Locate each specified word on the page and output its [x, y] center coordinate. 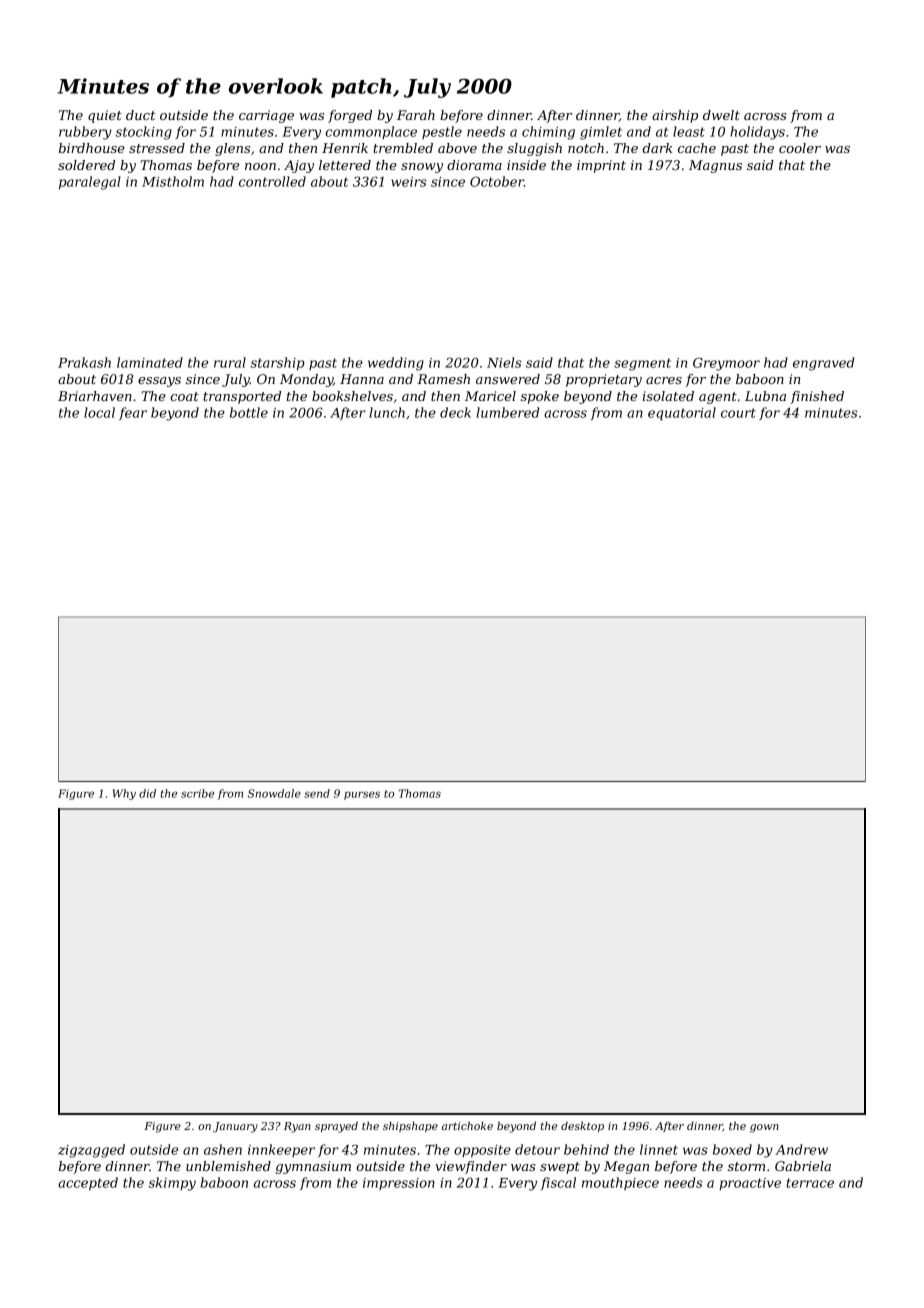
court [738, 413]
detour [537, 1149]
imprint [601, 166]
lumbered [507, 412]
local [99, 412]
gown [764, 1128]
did [147, 793]
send [317, 793]
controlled [272, 181]
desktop [582, 1127]
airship [675, 116]
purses [362, 795]
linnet [659, 1149]
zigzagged [91, 1151]
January [235, 1127]
